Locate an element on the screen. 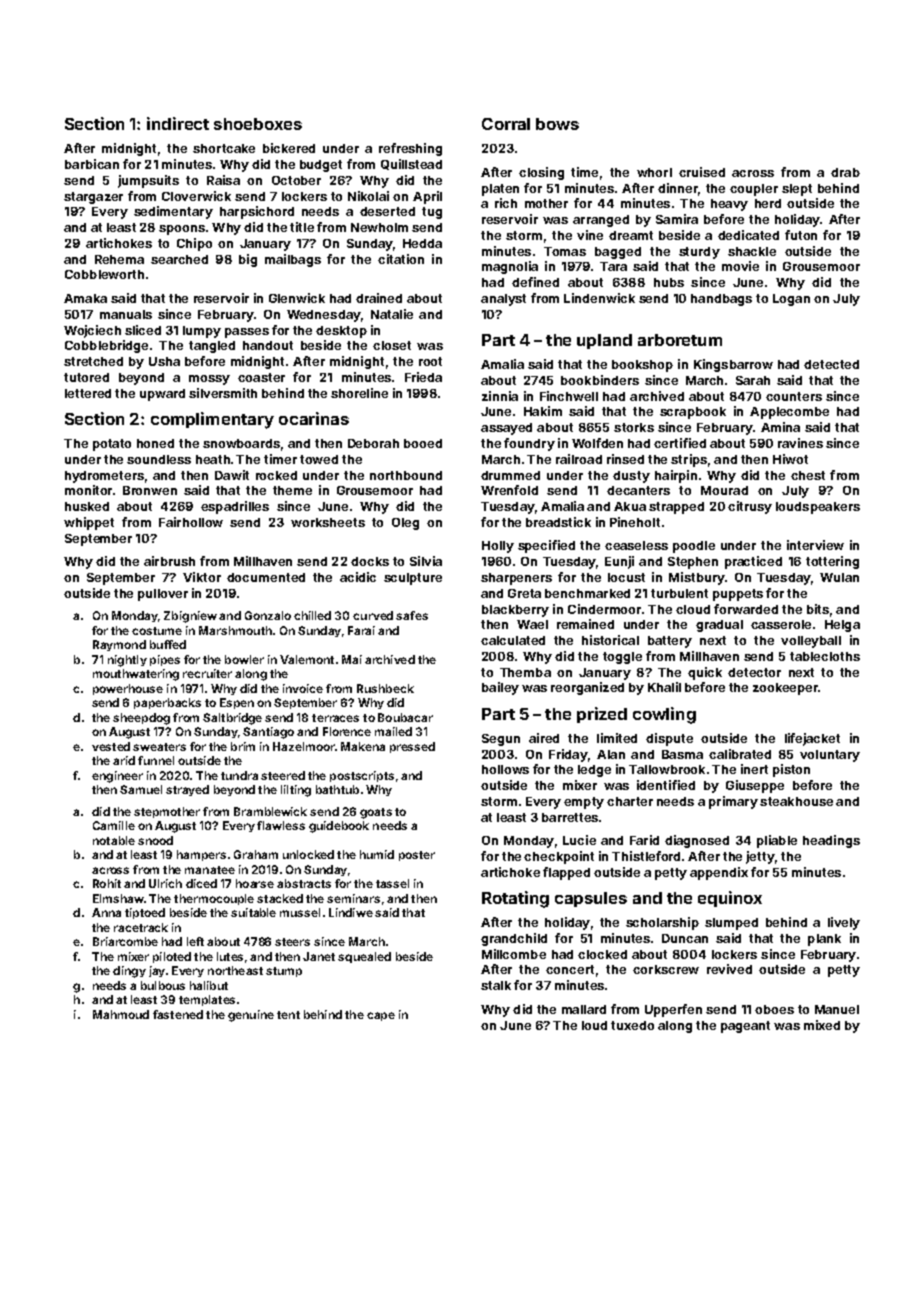 The width and height of the screenshot is (924, 1308). stump is located at coordinates (284, 972).
